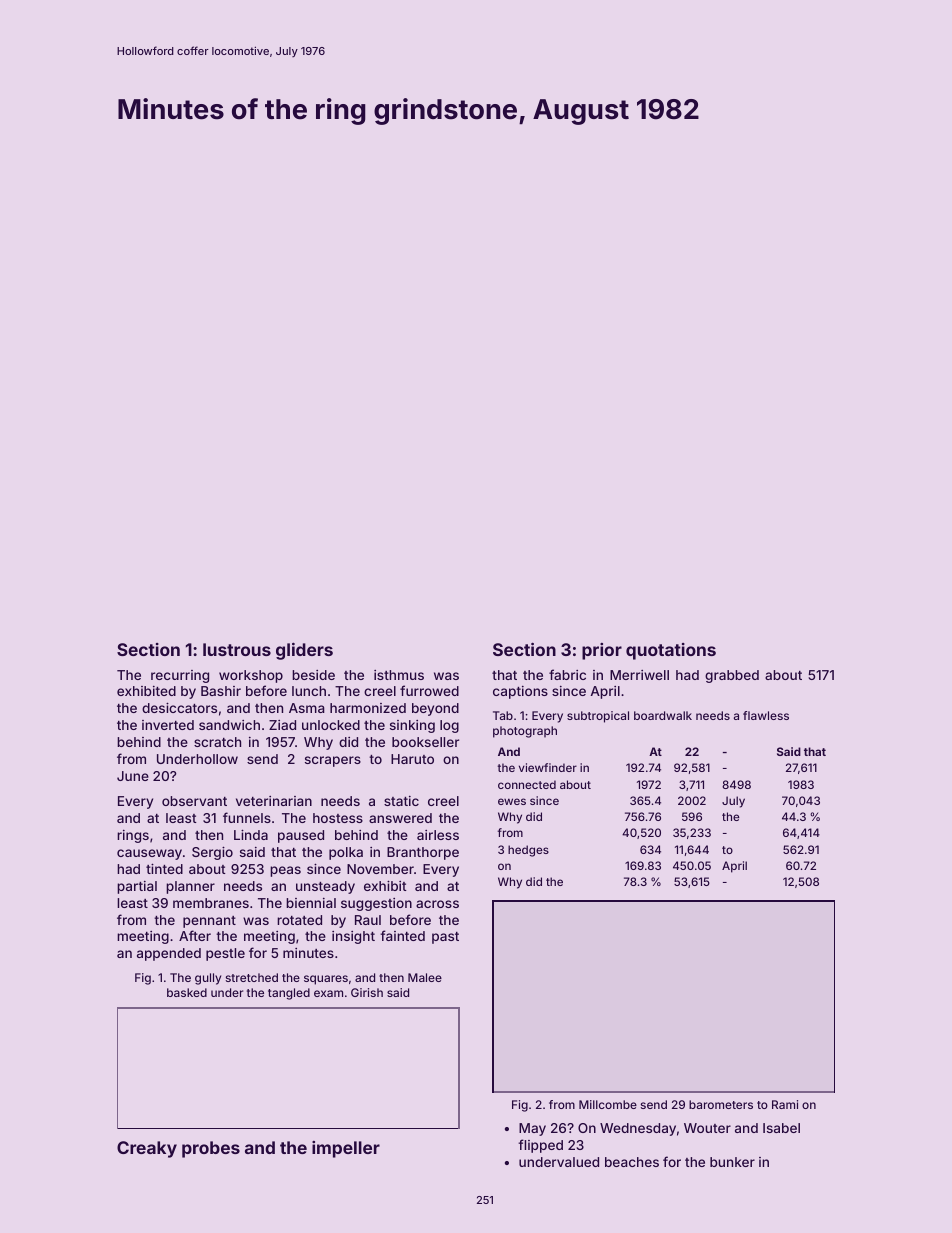  Describe the element at coordinates (237, 649) in the screenshot. I see `lustrous` at that location.
